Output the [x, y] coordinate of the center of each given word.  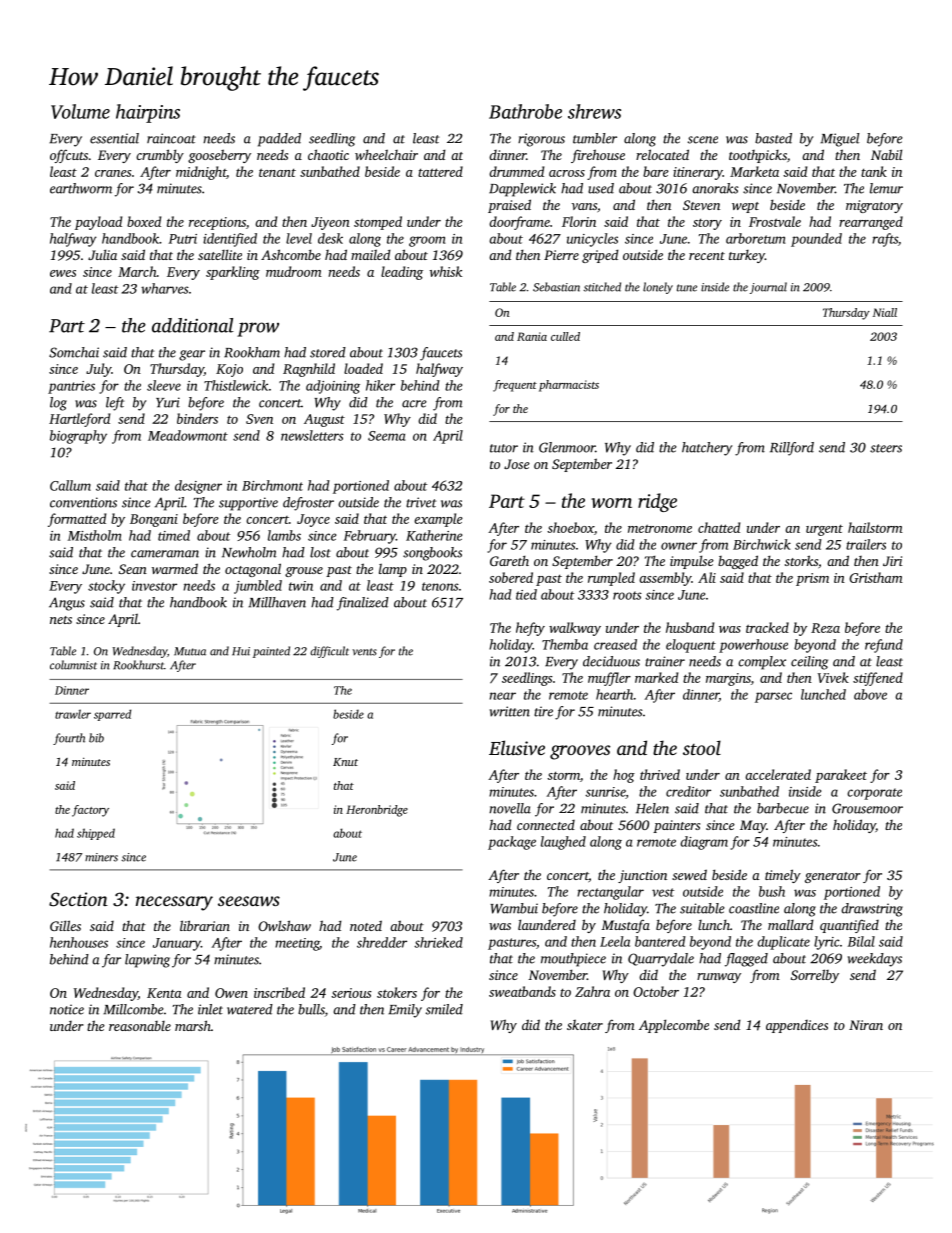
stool [702, 747]
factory [90, 811]
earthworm [81, 188]
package [512, 843]
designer [198, 487]
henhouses [79, 942]
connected [546, 825]
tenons [440, 586]
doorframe [519, 223]
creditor [688, 791]
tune [687, 288]
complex [762, 663]
